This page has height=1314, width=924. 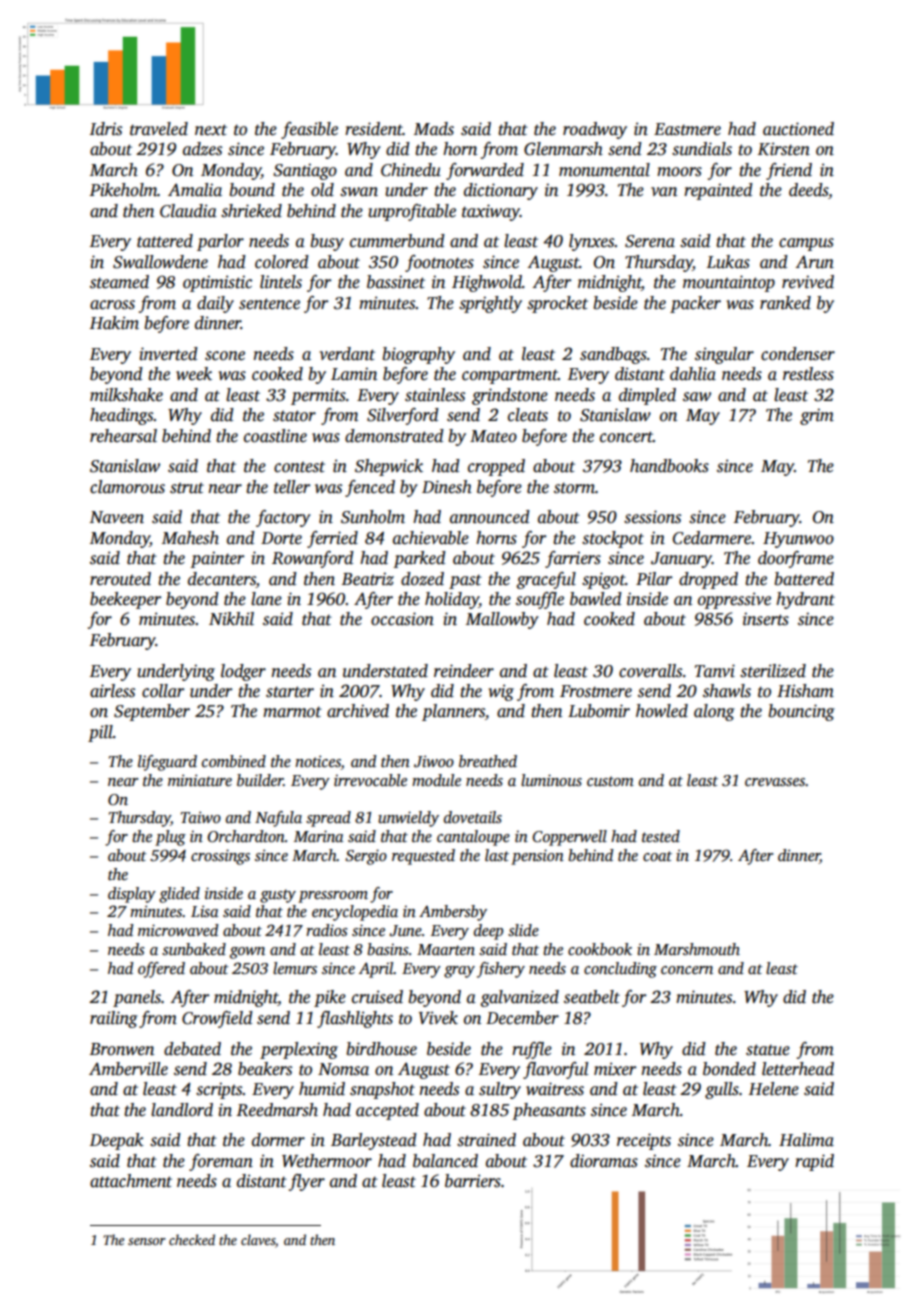 I want to click on coat, so click(x=657, y=856).
